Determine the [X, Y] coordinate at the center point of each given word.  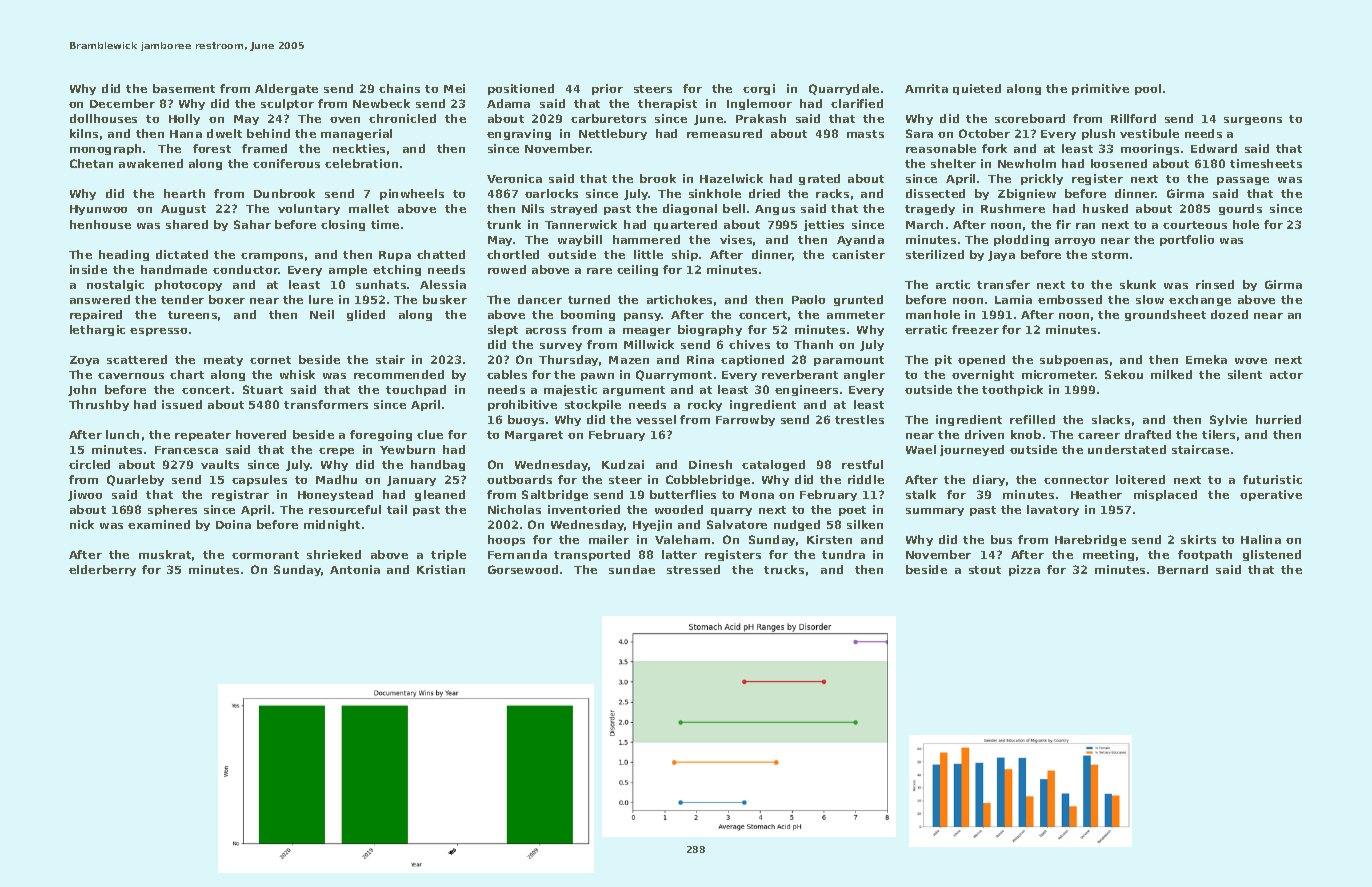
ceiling [637, 270]
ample [348, 270]
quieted [977, 89]
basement [184, 88]
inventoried [584, 509]
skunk [1138, 284]
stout [985, 570]
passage [1243, 181]
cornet [270, 360]
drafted [1148, 434]
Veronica [514, 178]
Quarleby [135, 480]
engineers [806, 390]
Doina [233, 524]
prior [607, 89]
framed [264, 148]
